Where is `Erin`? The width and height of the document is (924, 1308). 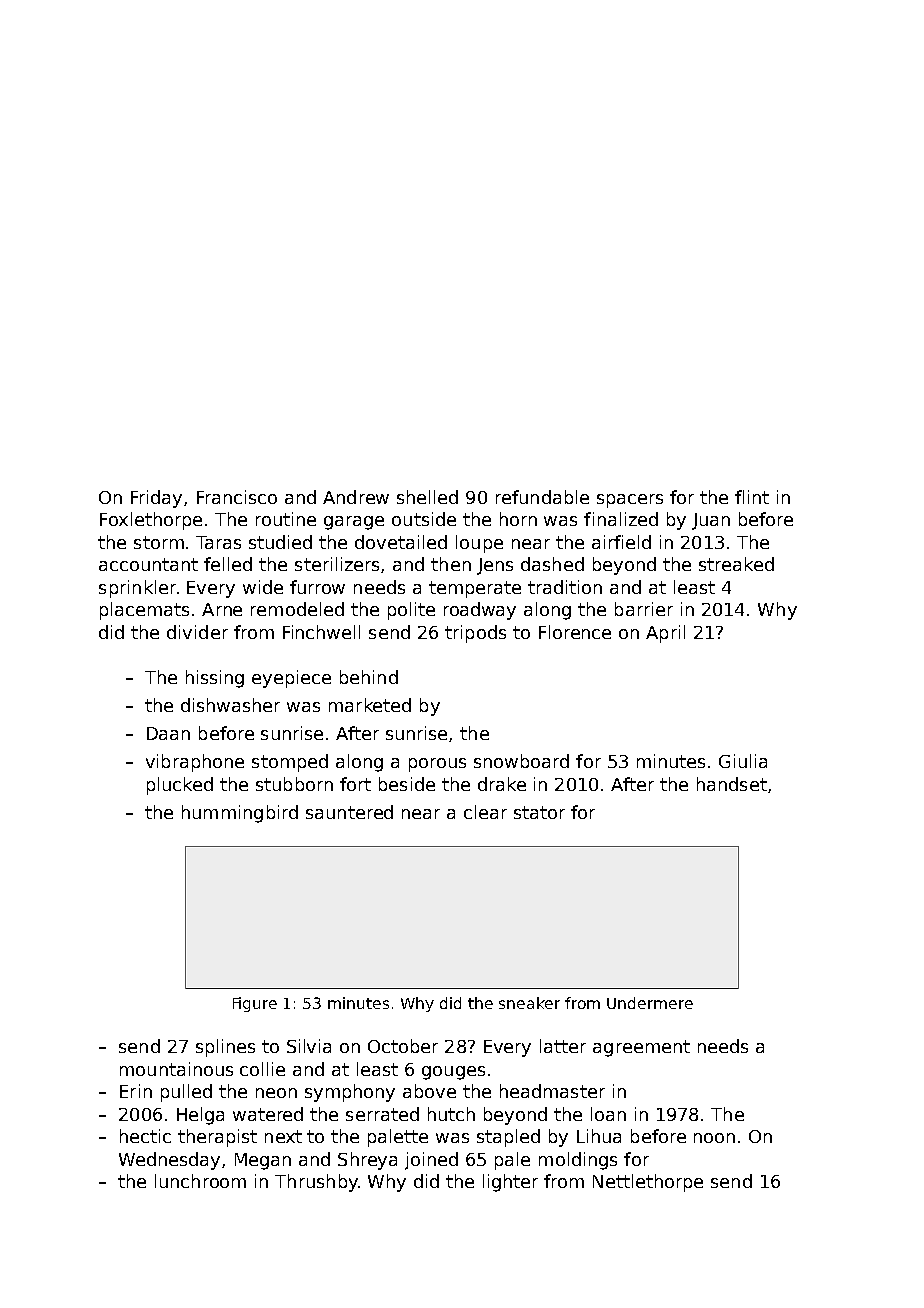
Erin is located at coordinates (136, 1091).
